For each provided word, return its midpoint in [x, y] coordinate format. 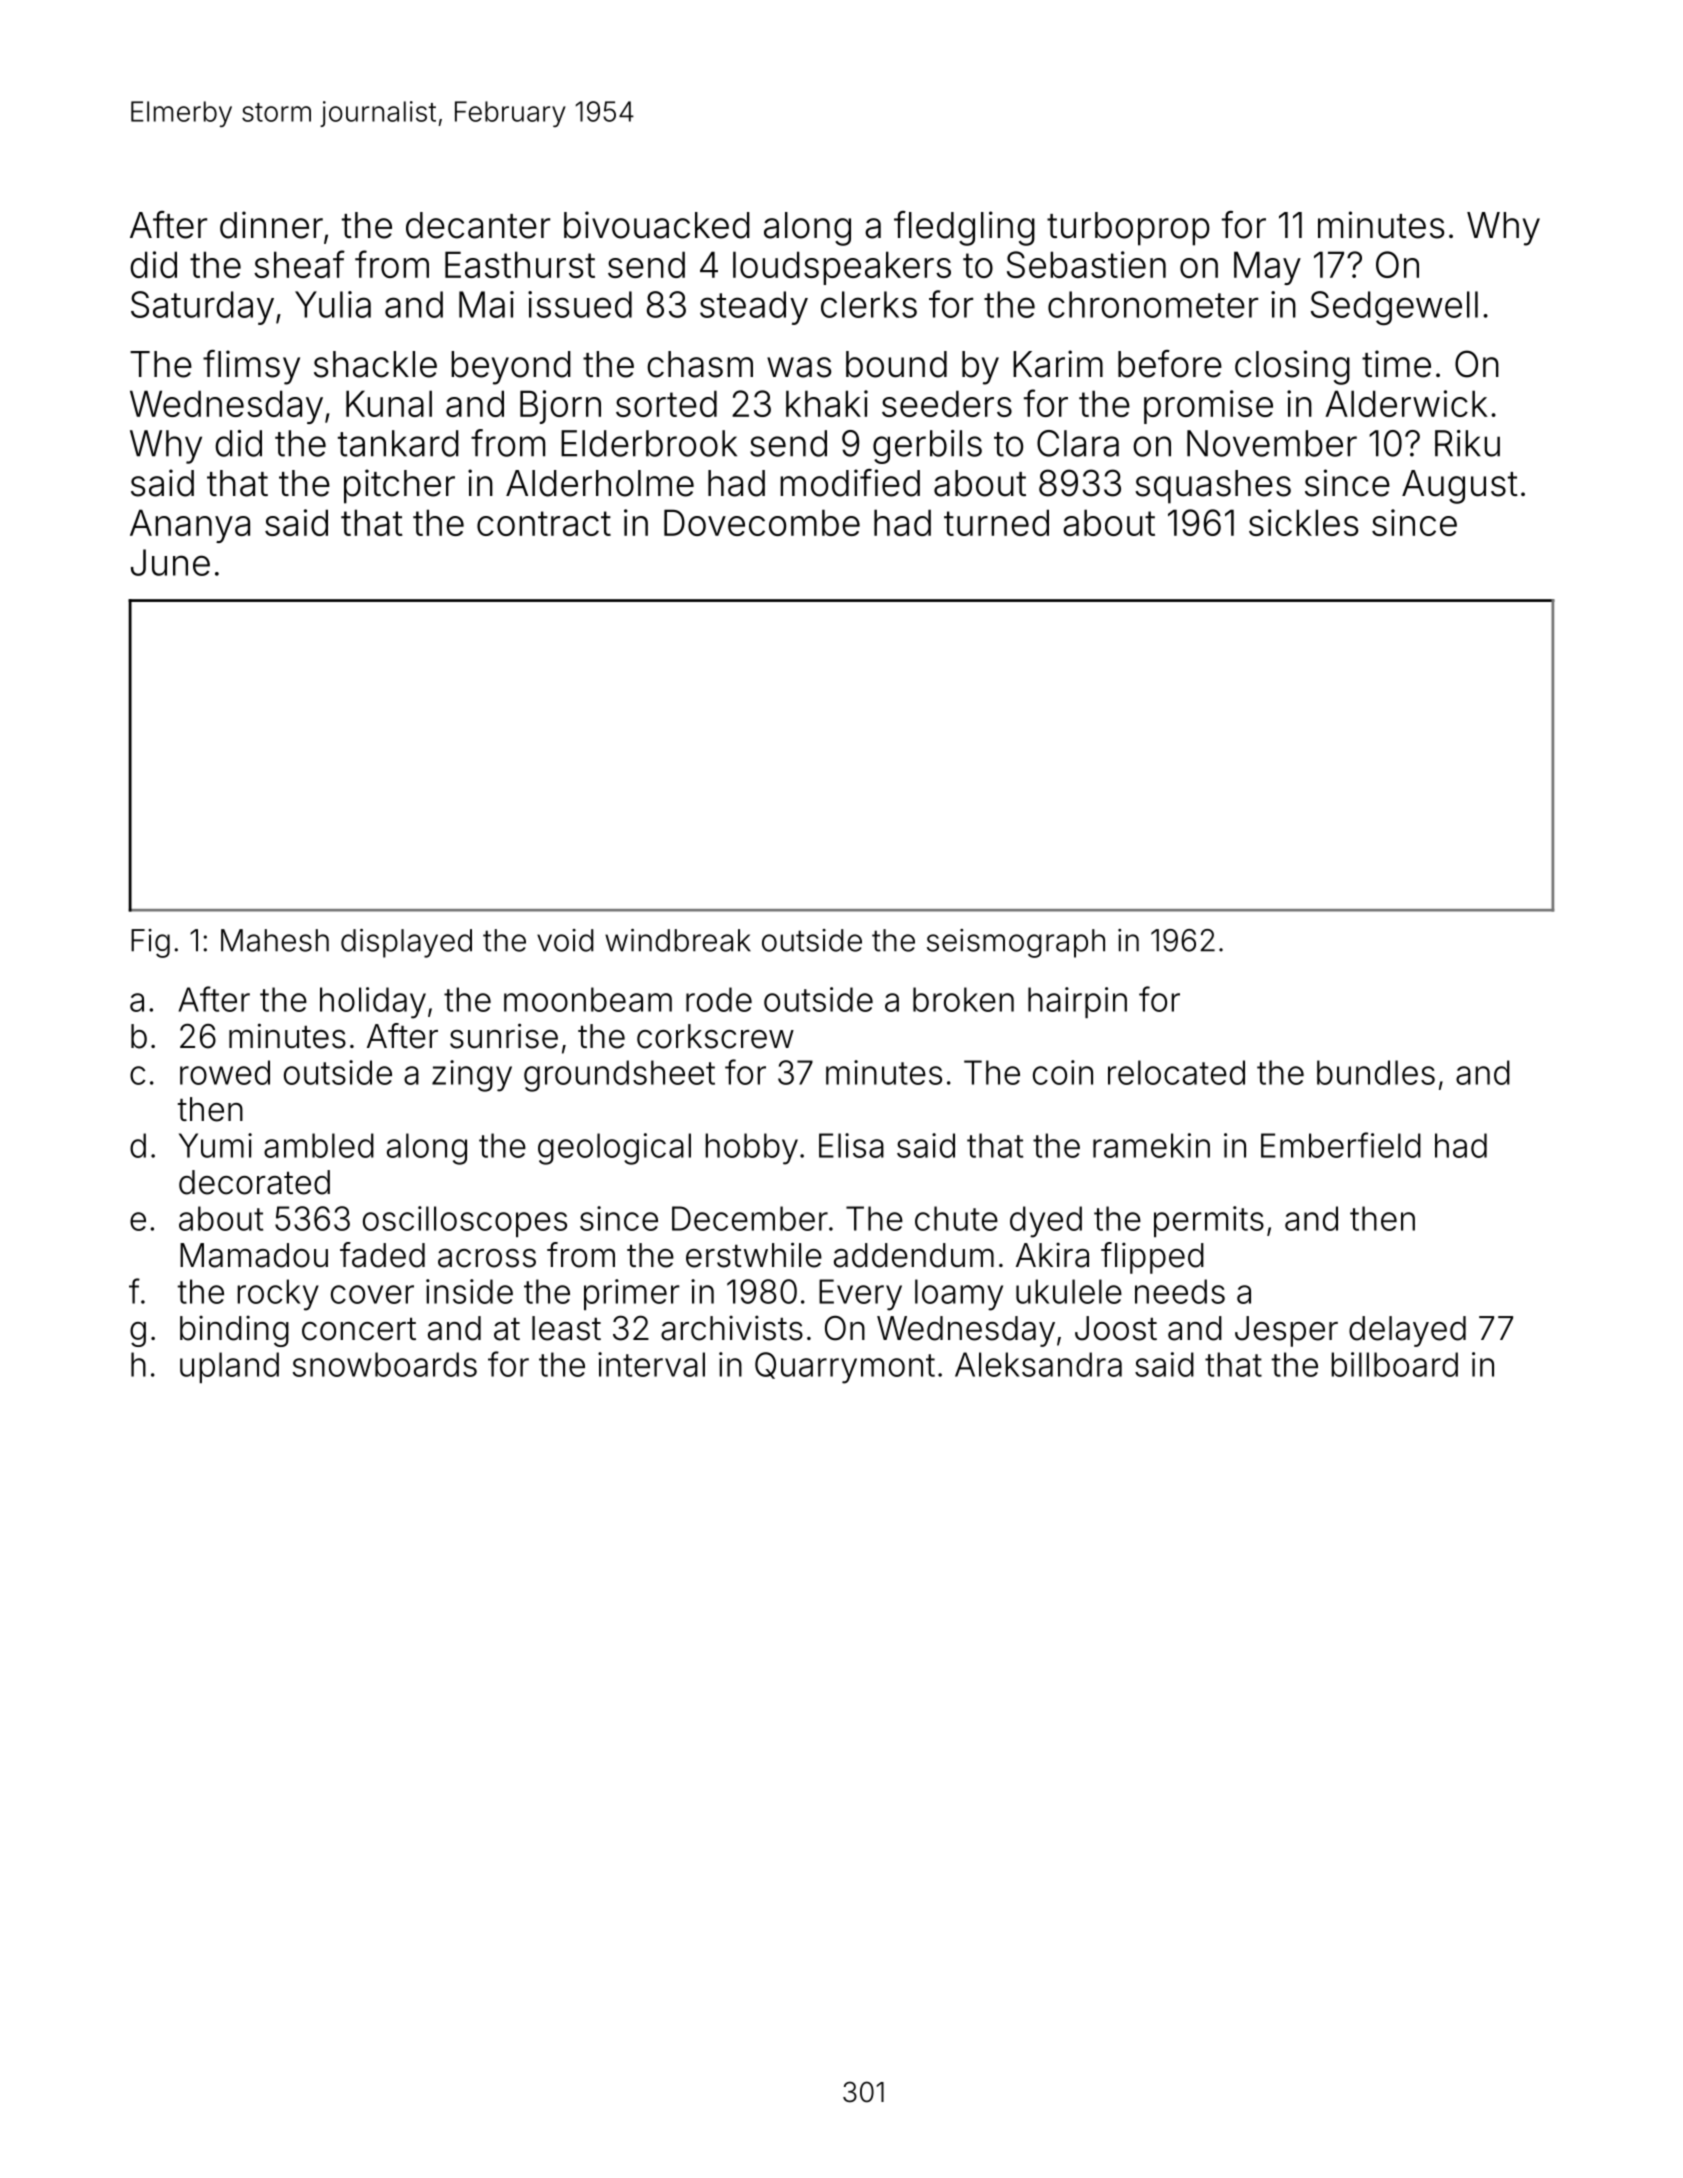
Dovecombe [762, 522]
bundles [1376, 1072]
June [170, 562]
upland [229, 1367]
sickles [1303, 522]
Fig [150, 943]
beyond [511, 368]
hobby [751, 1149]
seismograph [1016, 943]
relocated [1176, 1072]
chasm [700, 364]
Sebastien [1086, 264]
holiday [373, 1003]
